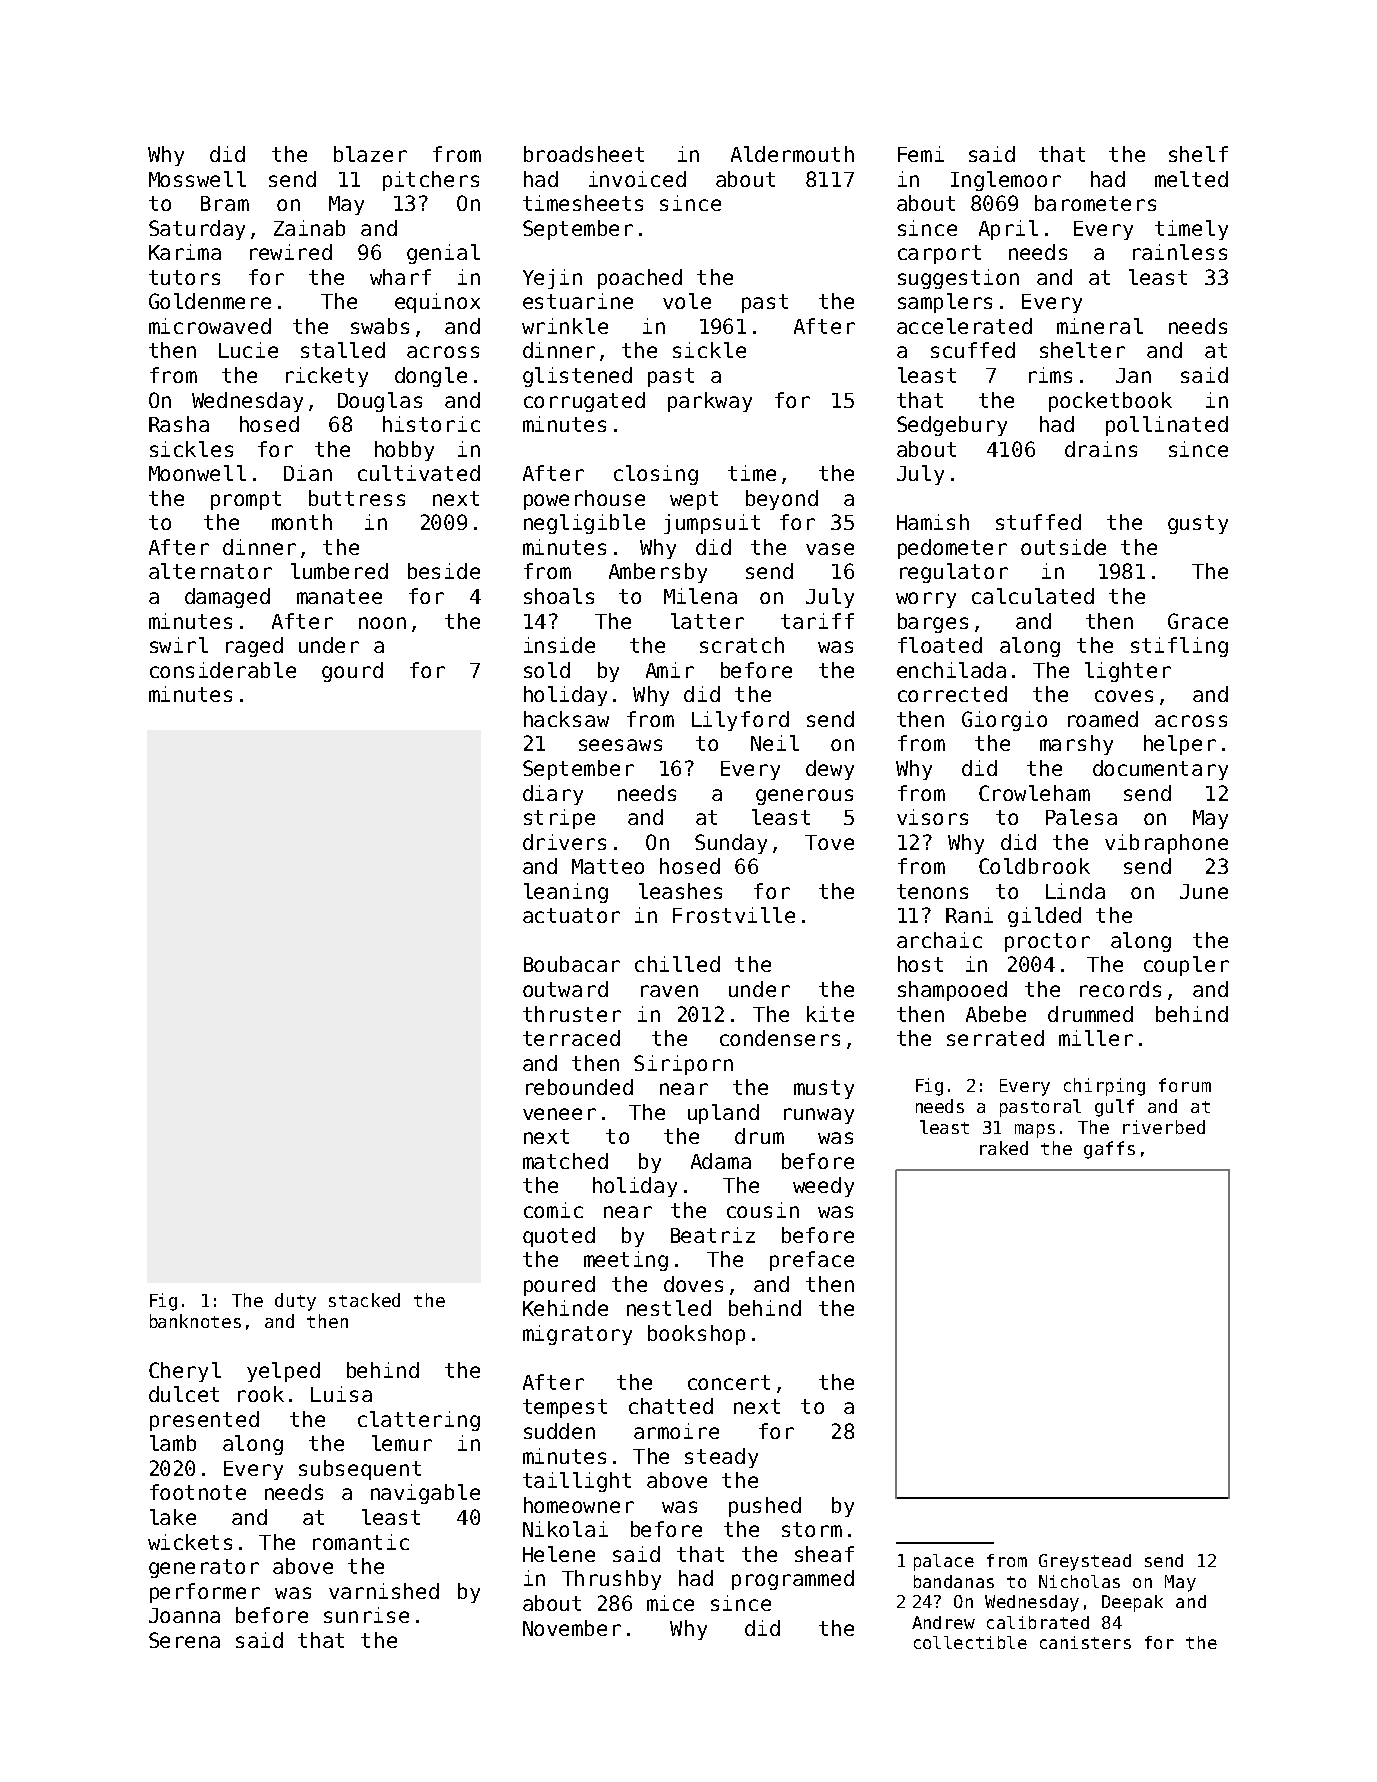 The height and width of the screenshot is (1782, 1377). What do you see at coordinates (223, 670) in the screenshot?
I see `considerable` at bounding box center [223, 670].
